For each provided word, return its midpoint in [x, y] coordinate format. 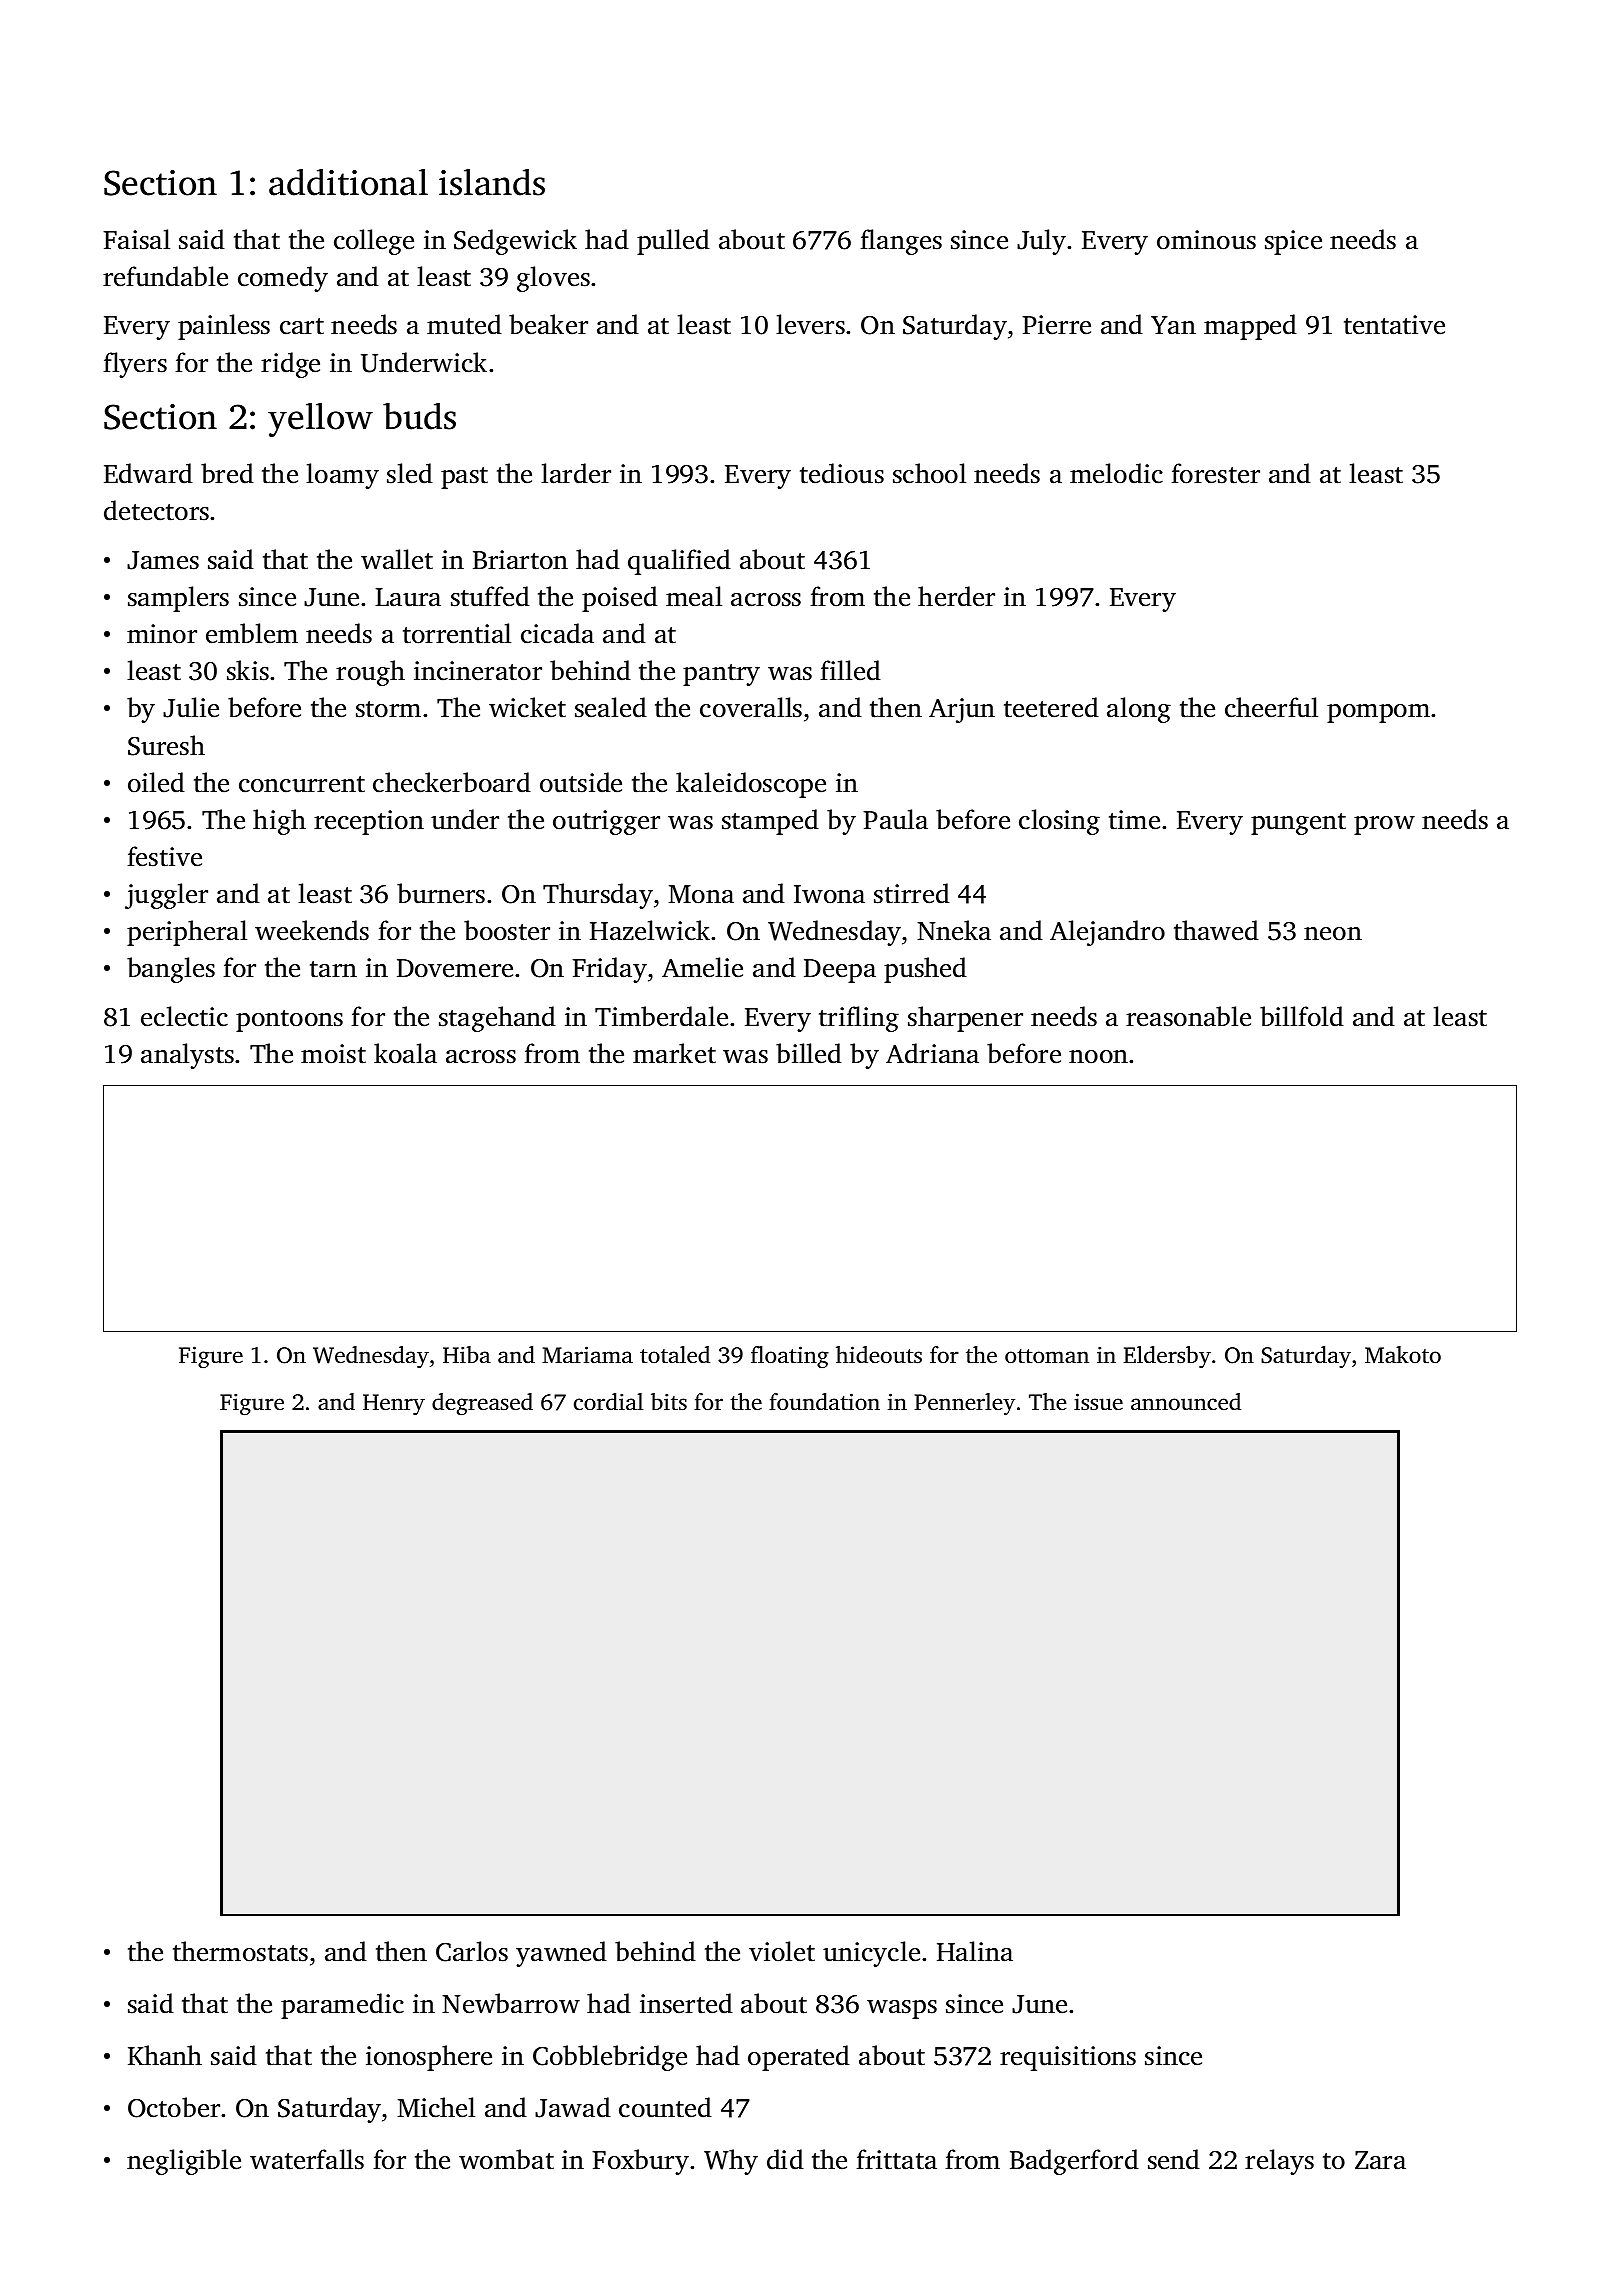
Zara [1380, 2160]
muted [464, 324]
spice [1293, 242]
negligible [184, 2162]
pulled [673, 242]
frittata [897, 2159]
